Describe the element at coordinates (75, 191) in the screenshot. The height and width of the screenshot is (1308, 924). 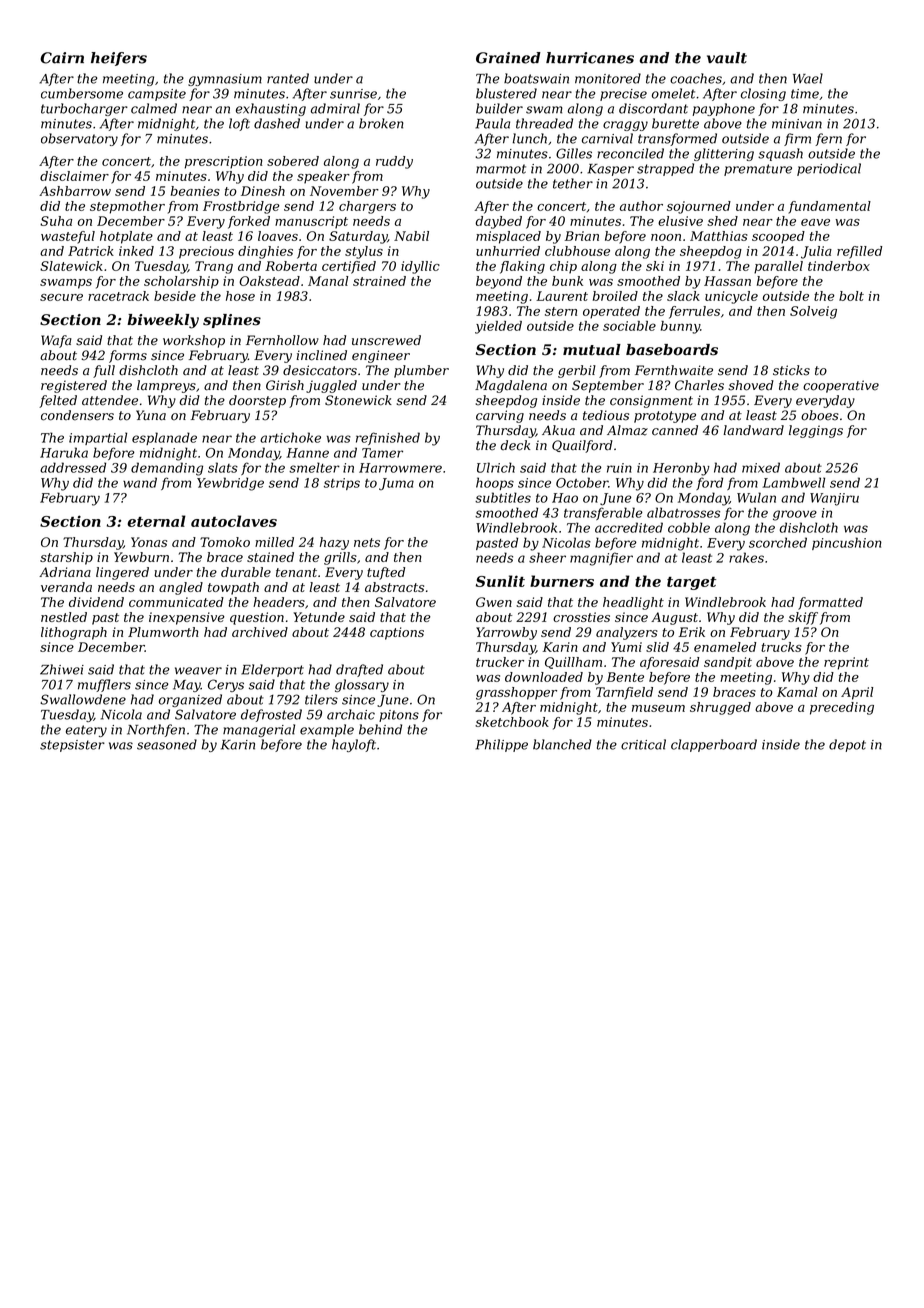
I see `Ashbarrow` at that location.
